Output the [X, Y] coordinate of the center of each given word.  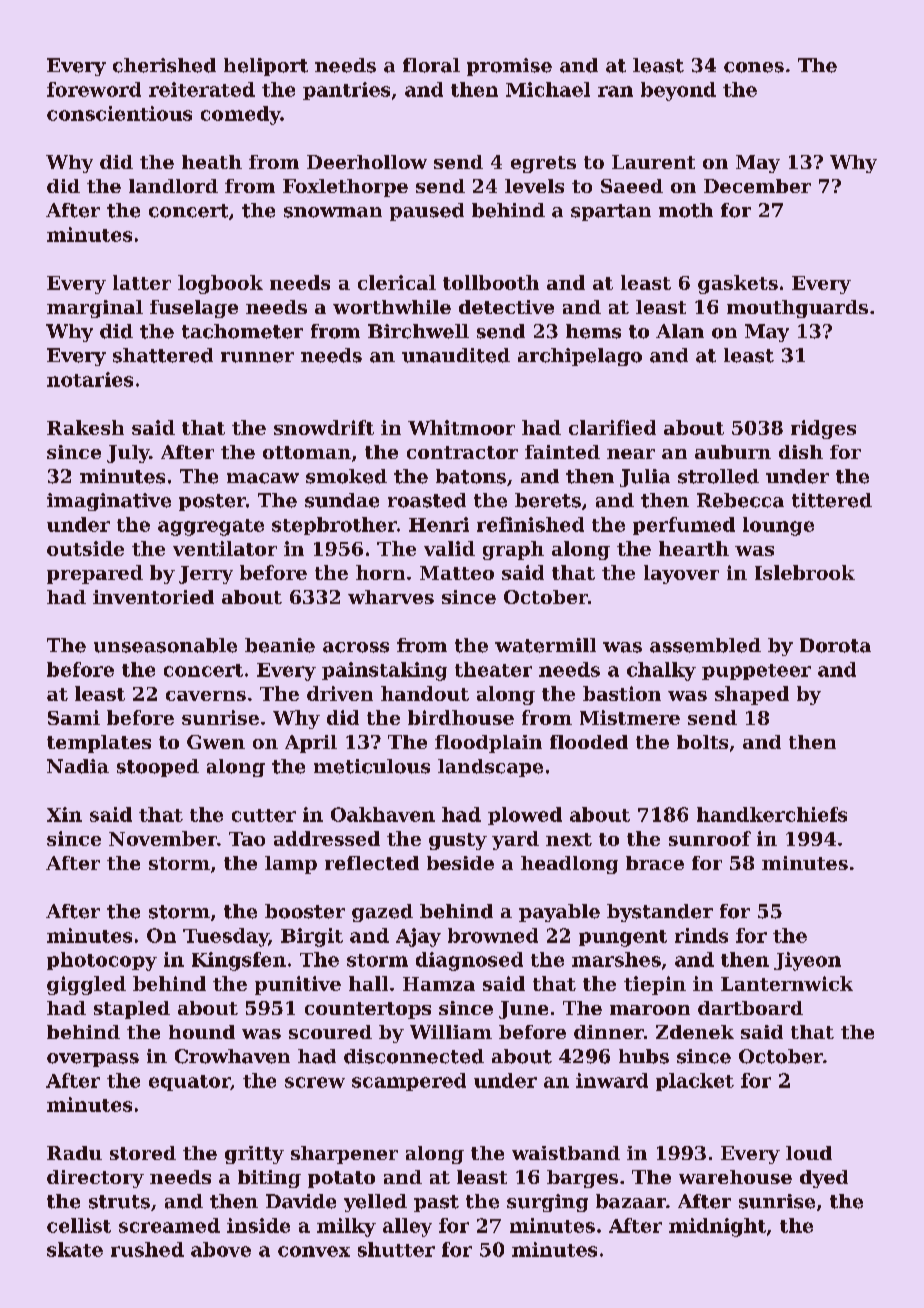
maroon [650, 1010]
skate [75, 1249]
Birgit [312, 937]
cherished [164, 65]
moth [686, 210]
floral [431, 65]
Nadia [78, 766]
